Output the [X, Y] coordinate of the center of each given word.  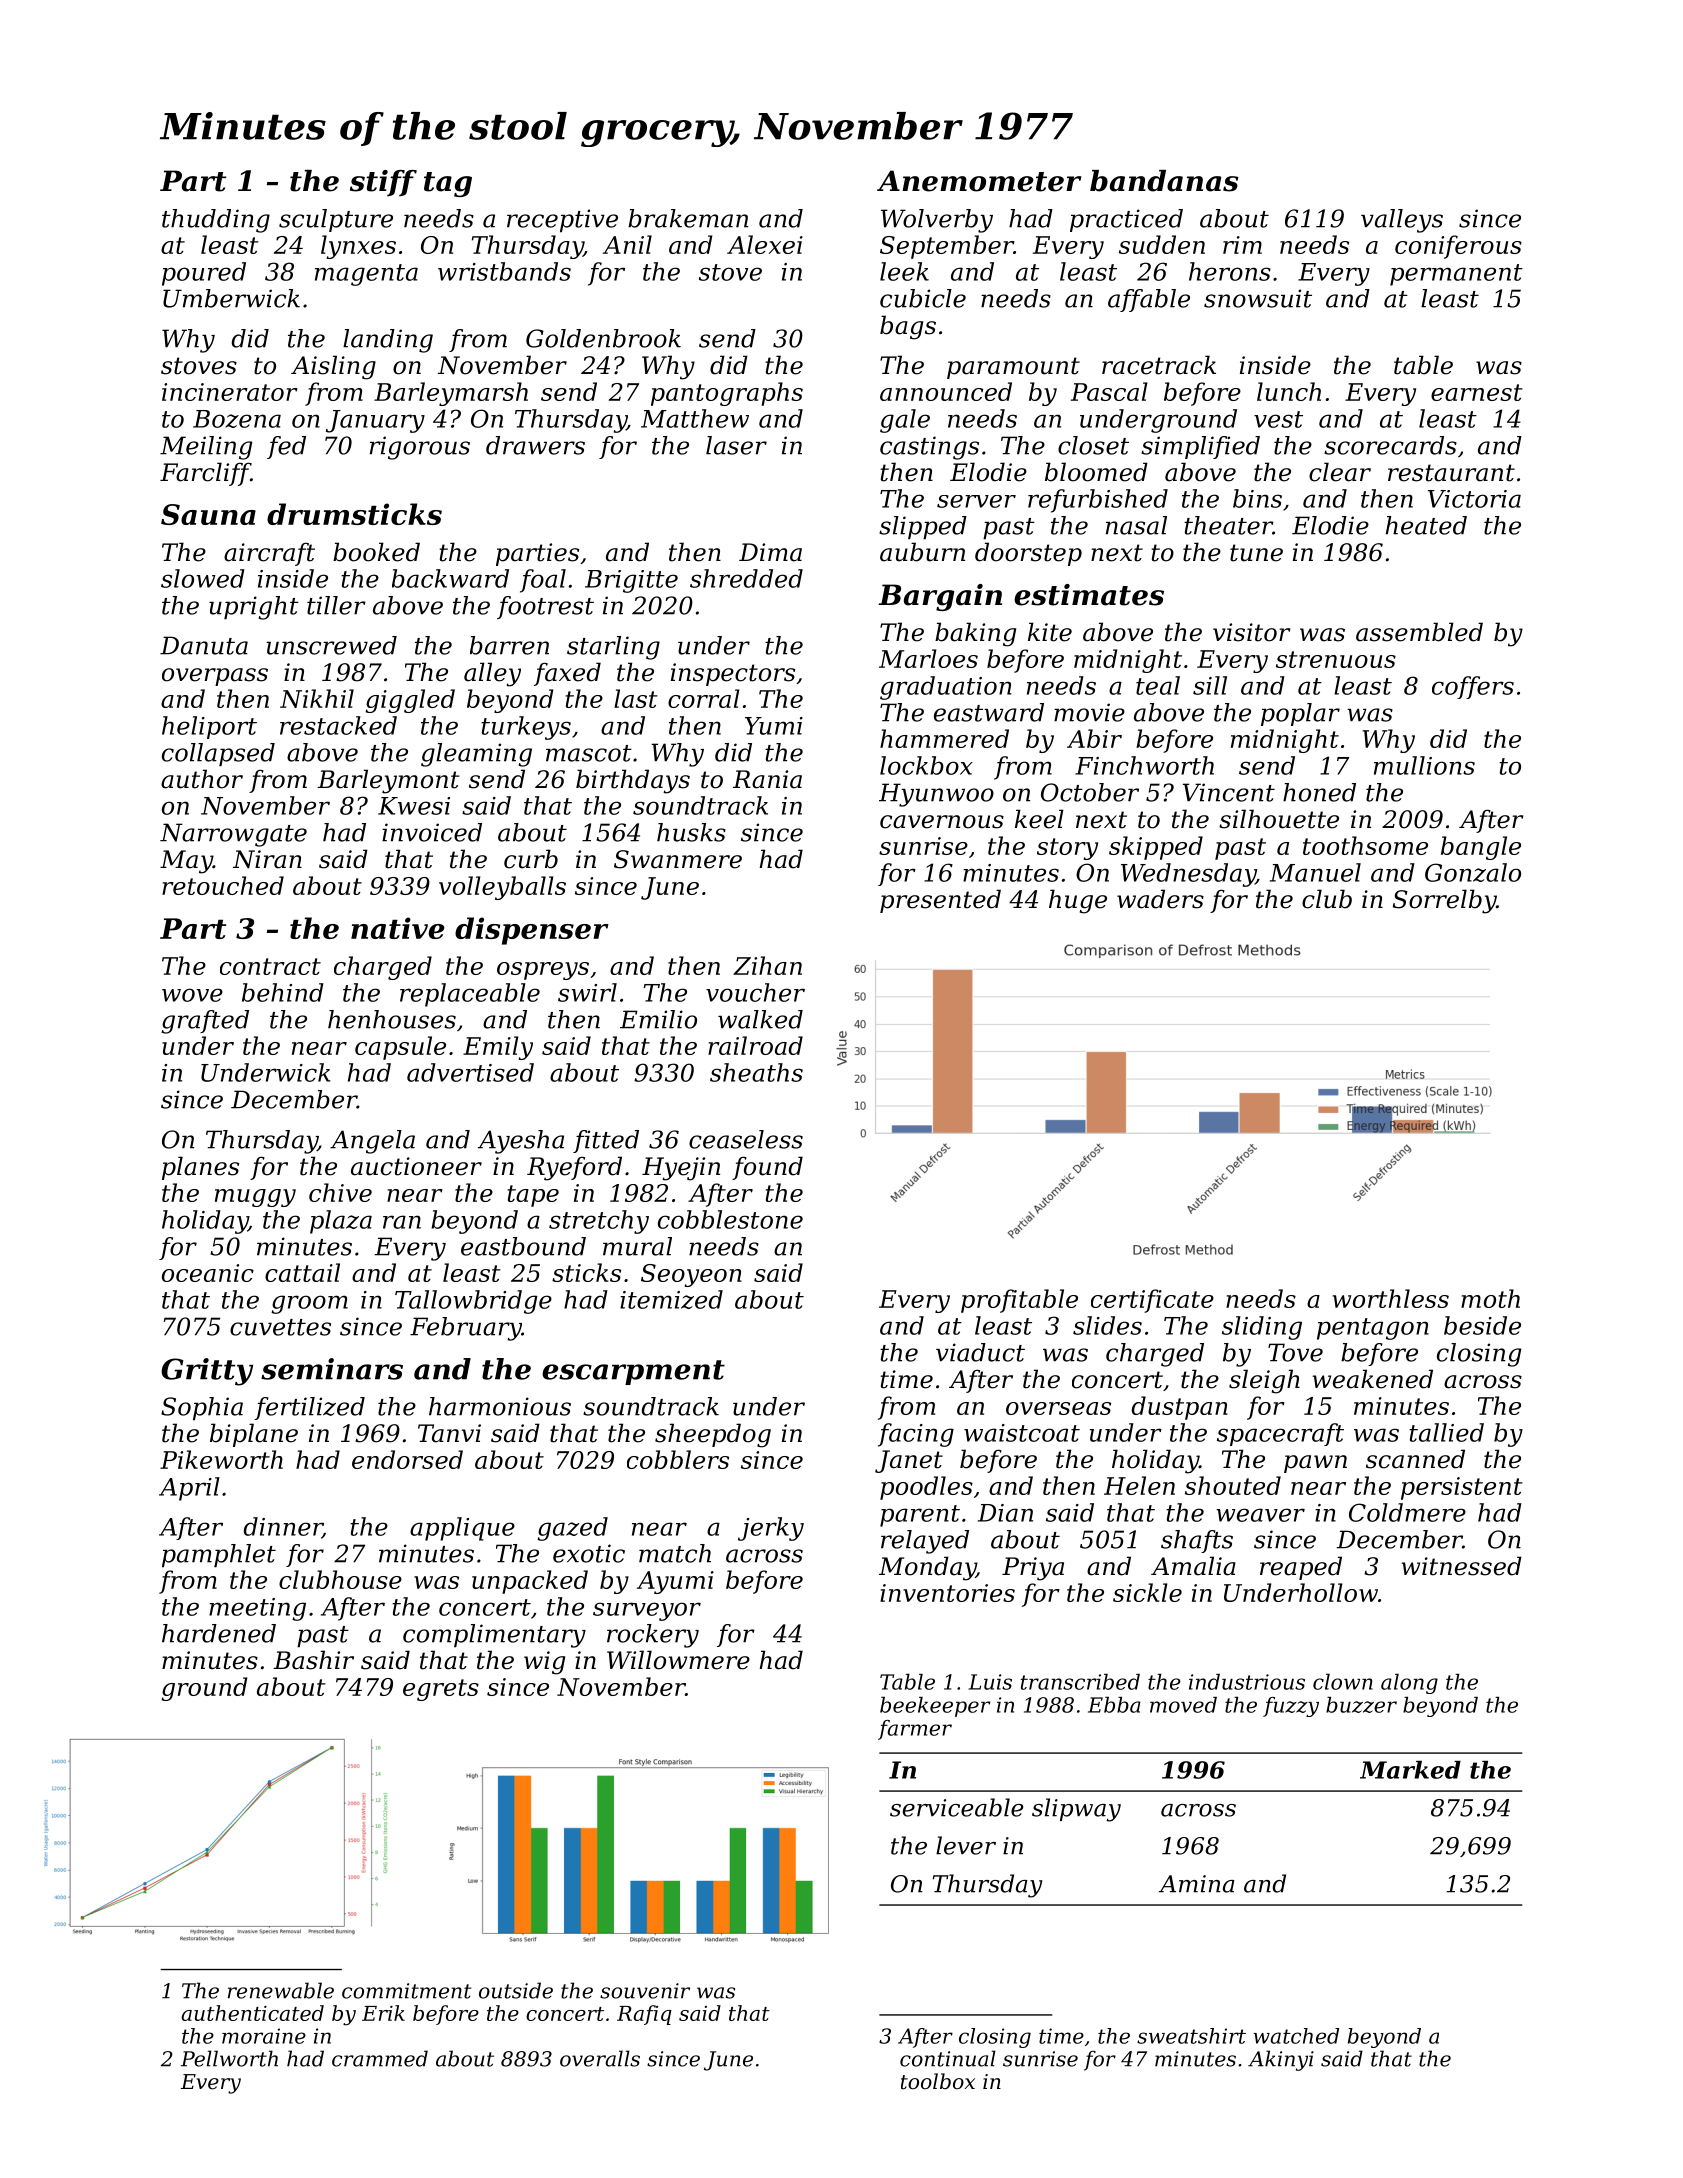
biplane [254, 1435]
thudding [216, 221]
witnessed [1461, 1566]
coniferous [1458, 247]
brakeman [688, 218]
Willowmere [678, 1660]
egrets [441, 1690]
